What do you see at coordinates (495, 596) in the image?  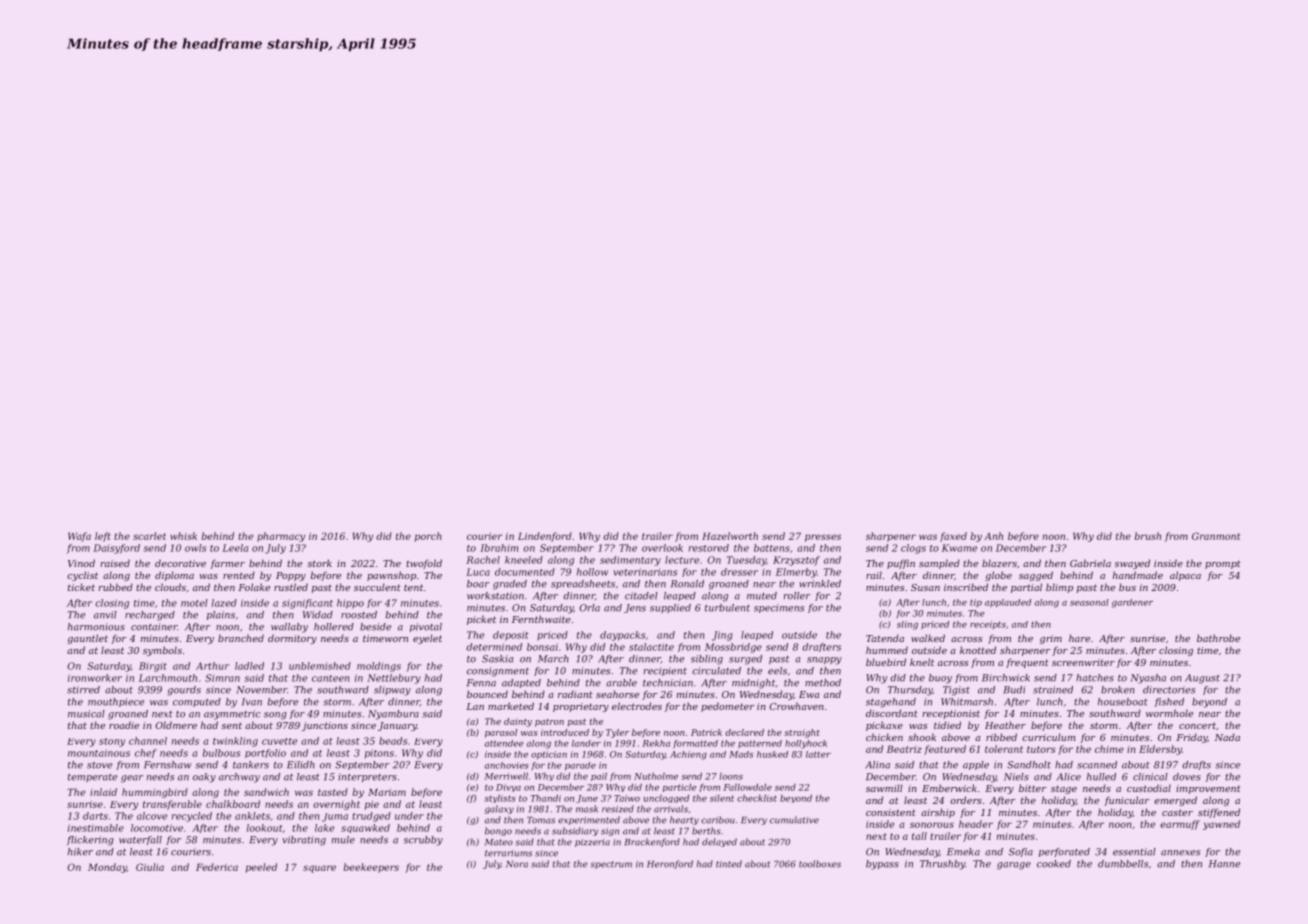 I see `workstation` at bounding box center [495, 596].
